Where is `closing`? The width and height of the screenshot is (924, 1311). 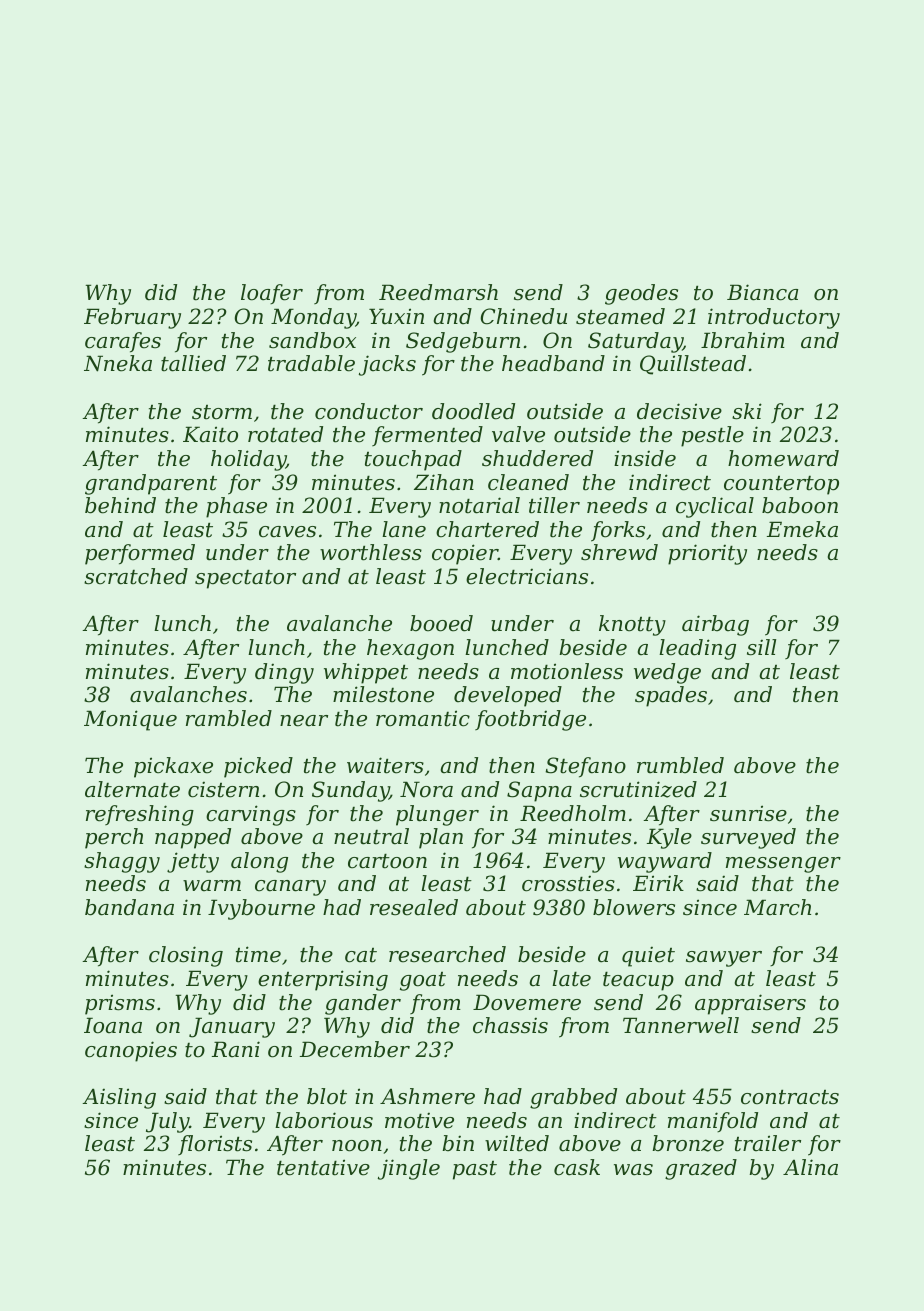 closing is located at coordinates (186, 956).
